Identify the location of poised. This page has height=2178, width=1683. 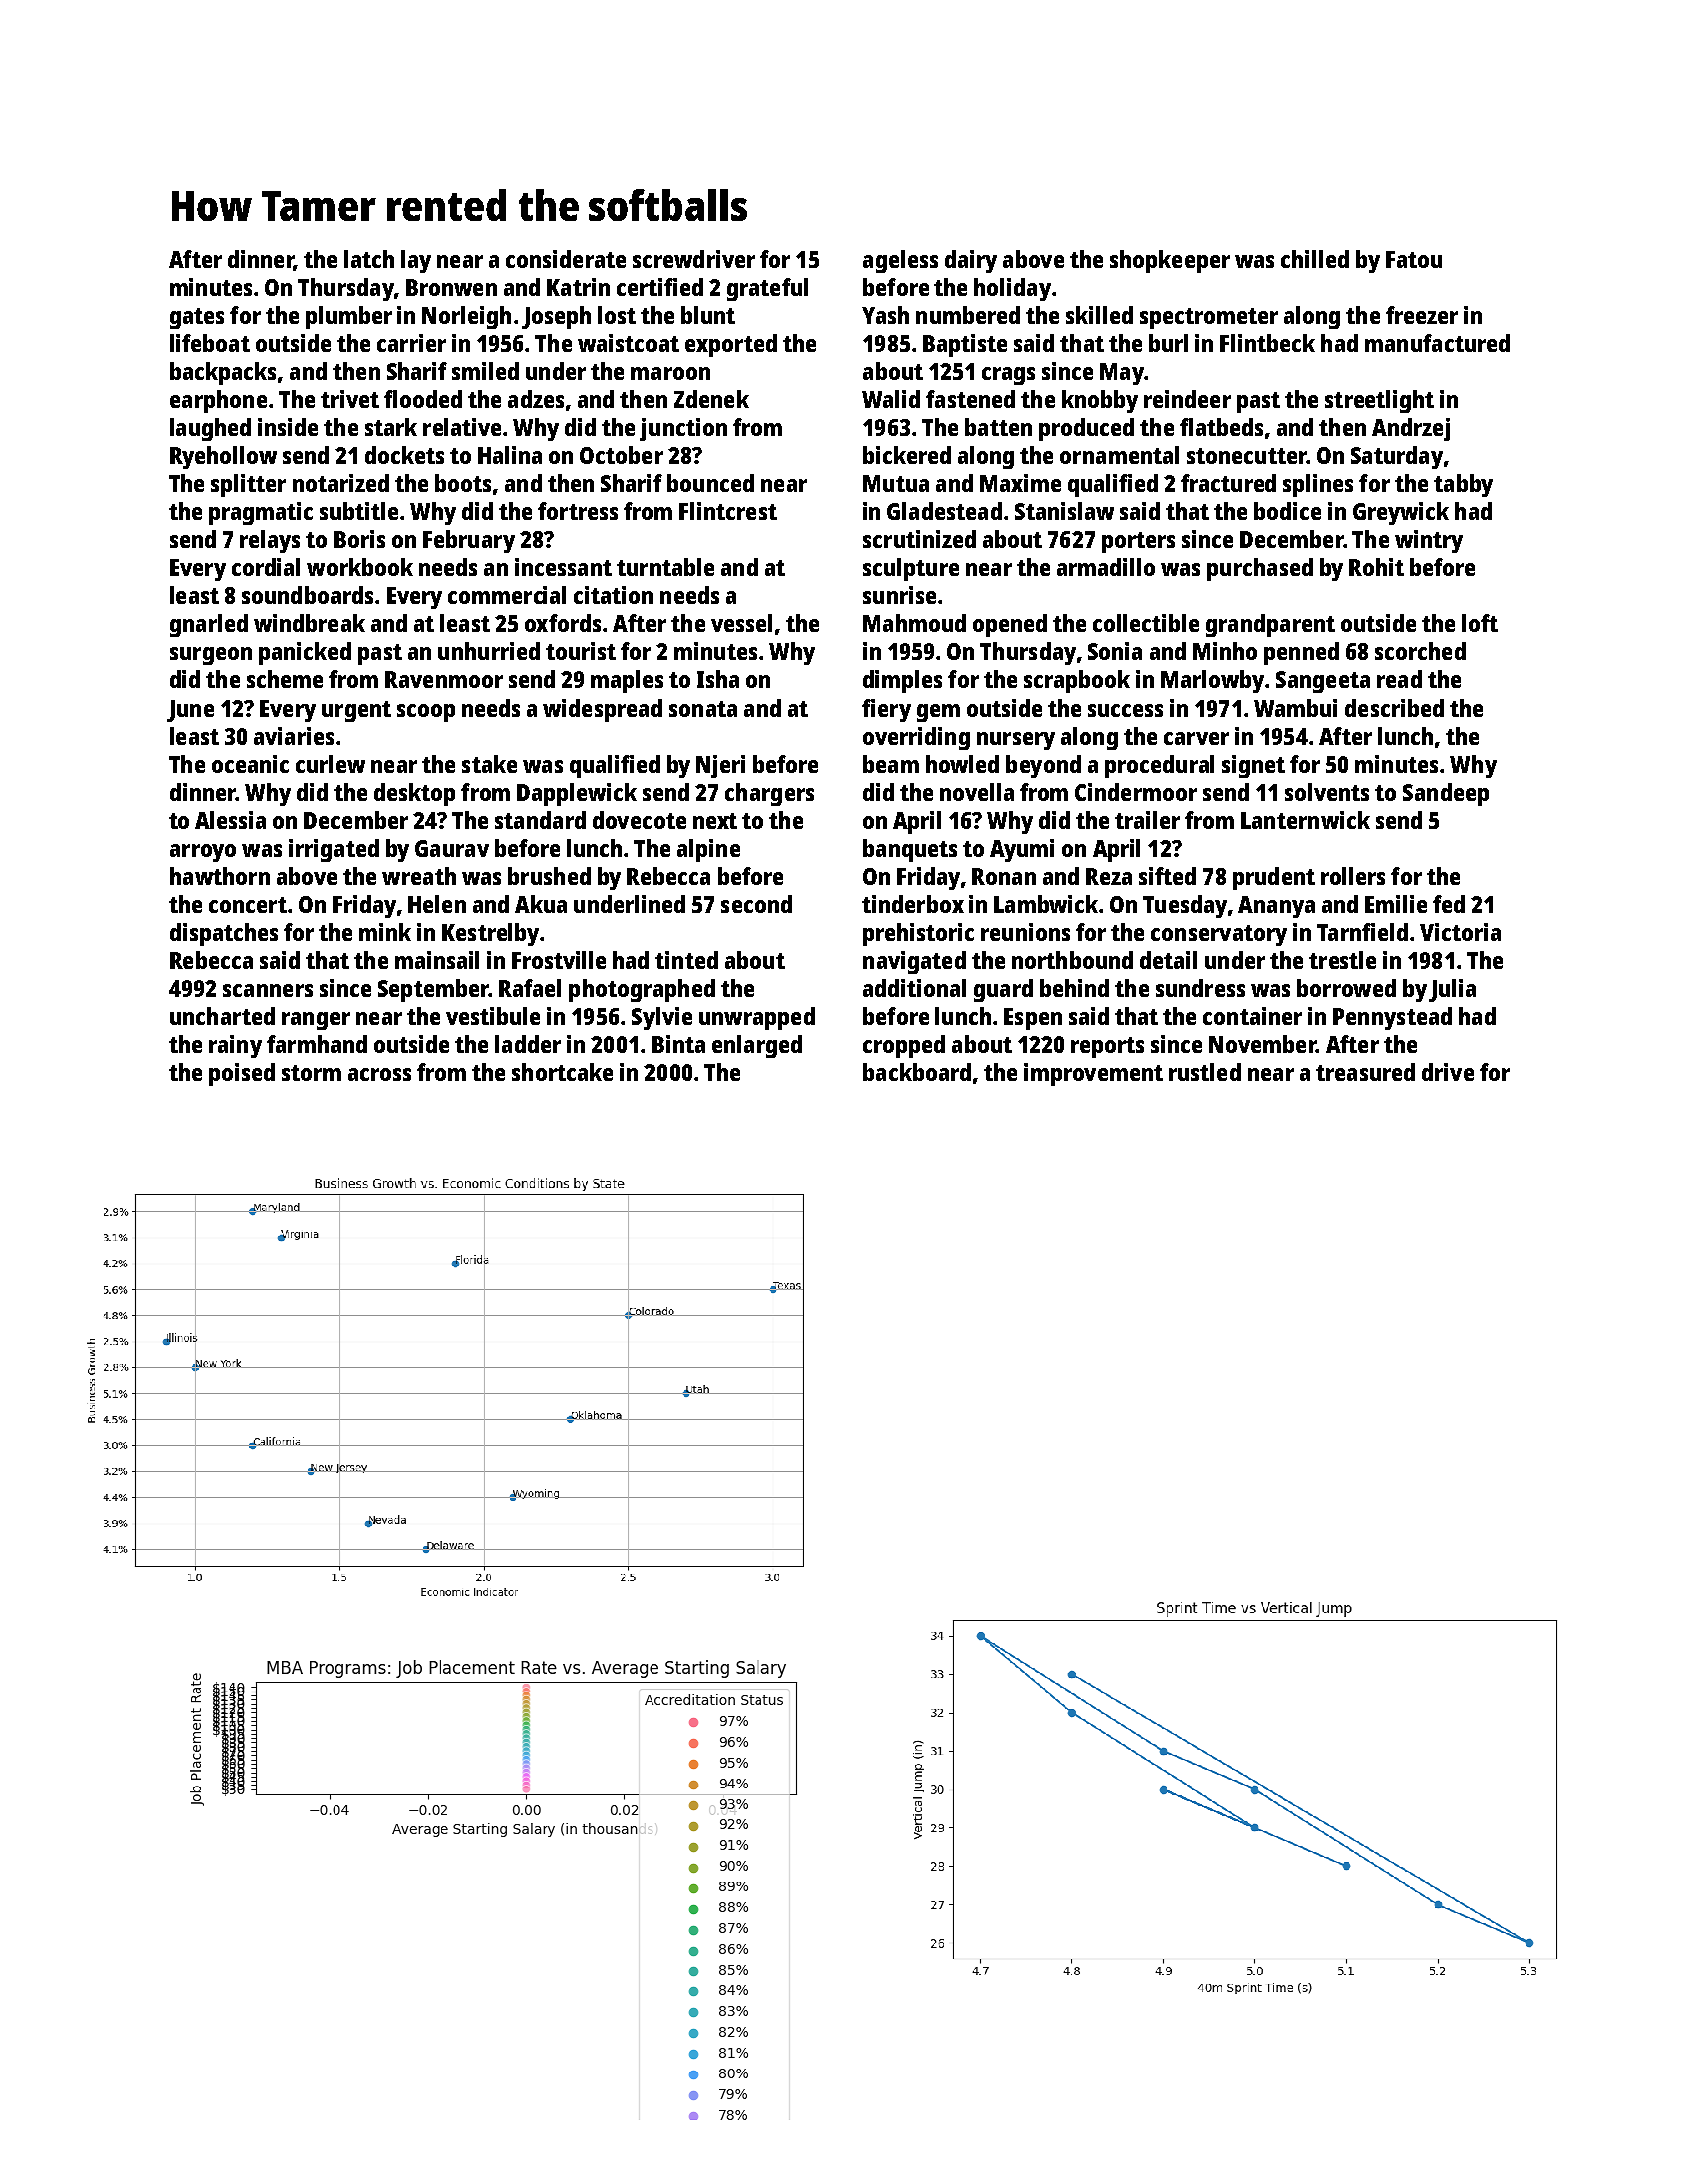
(242, 1074).
